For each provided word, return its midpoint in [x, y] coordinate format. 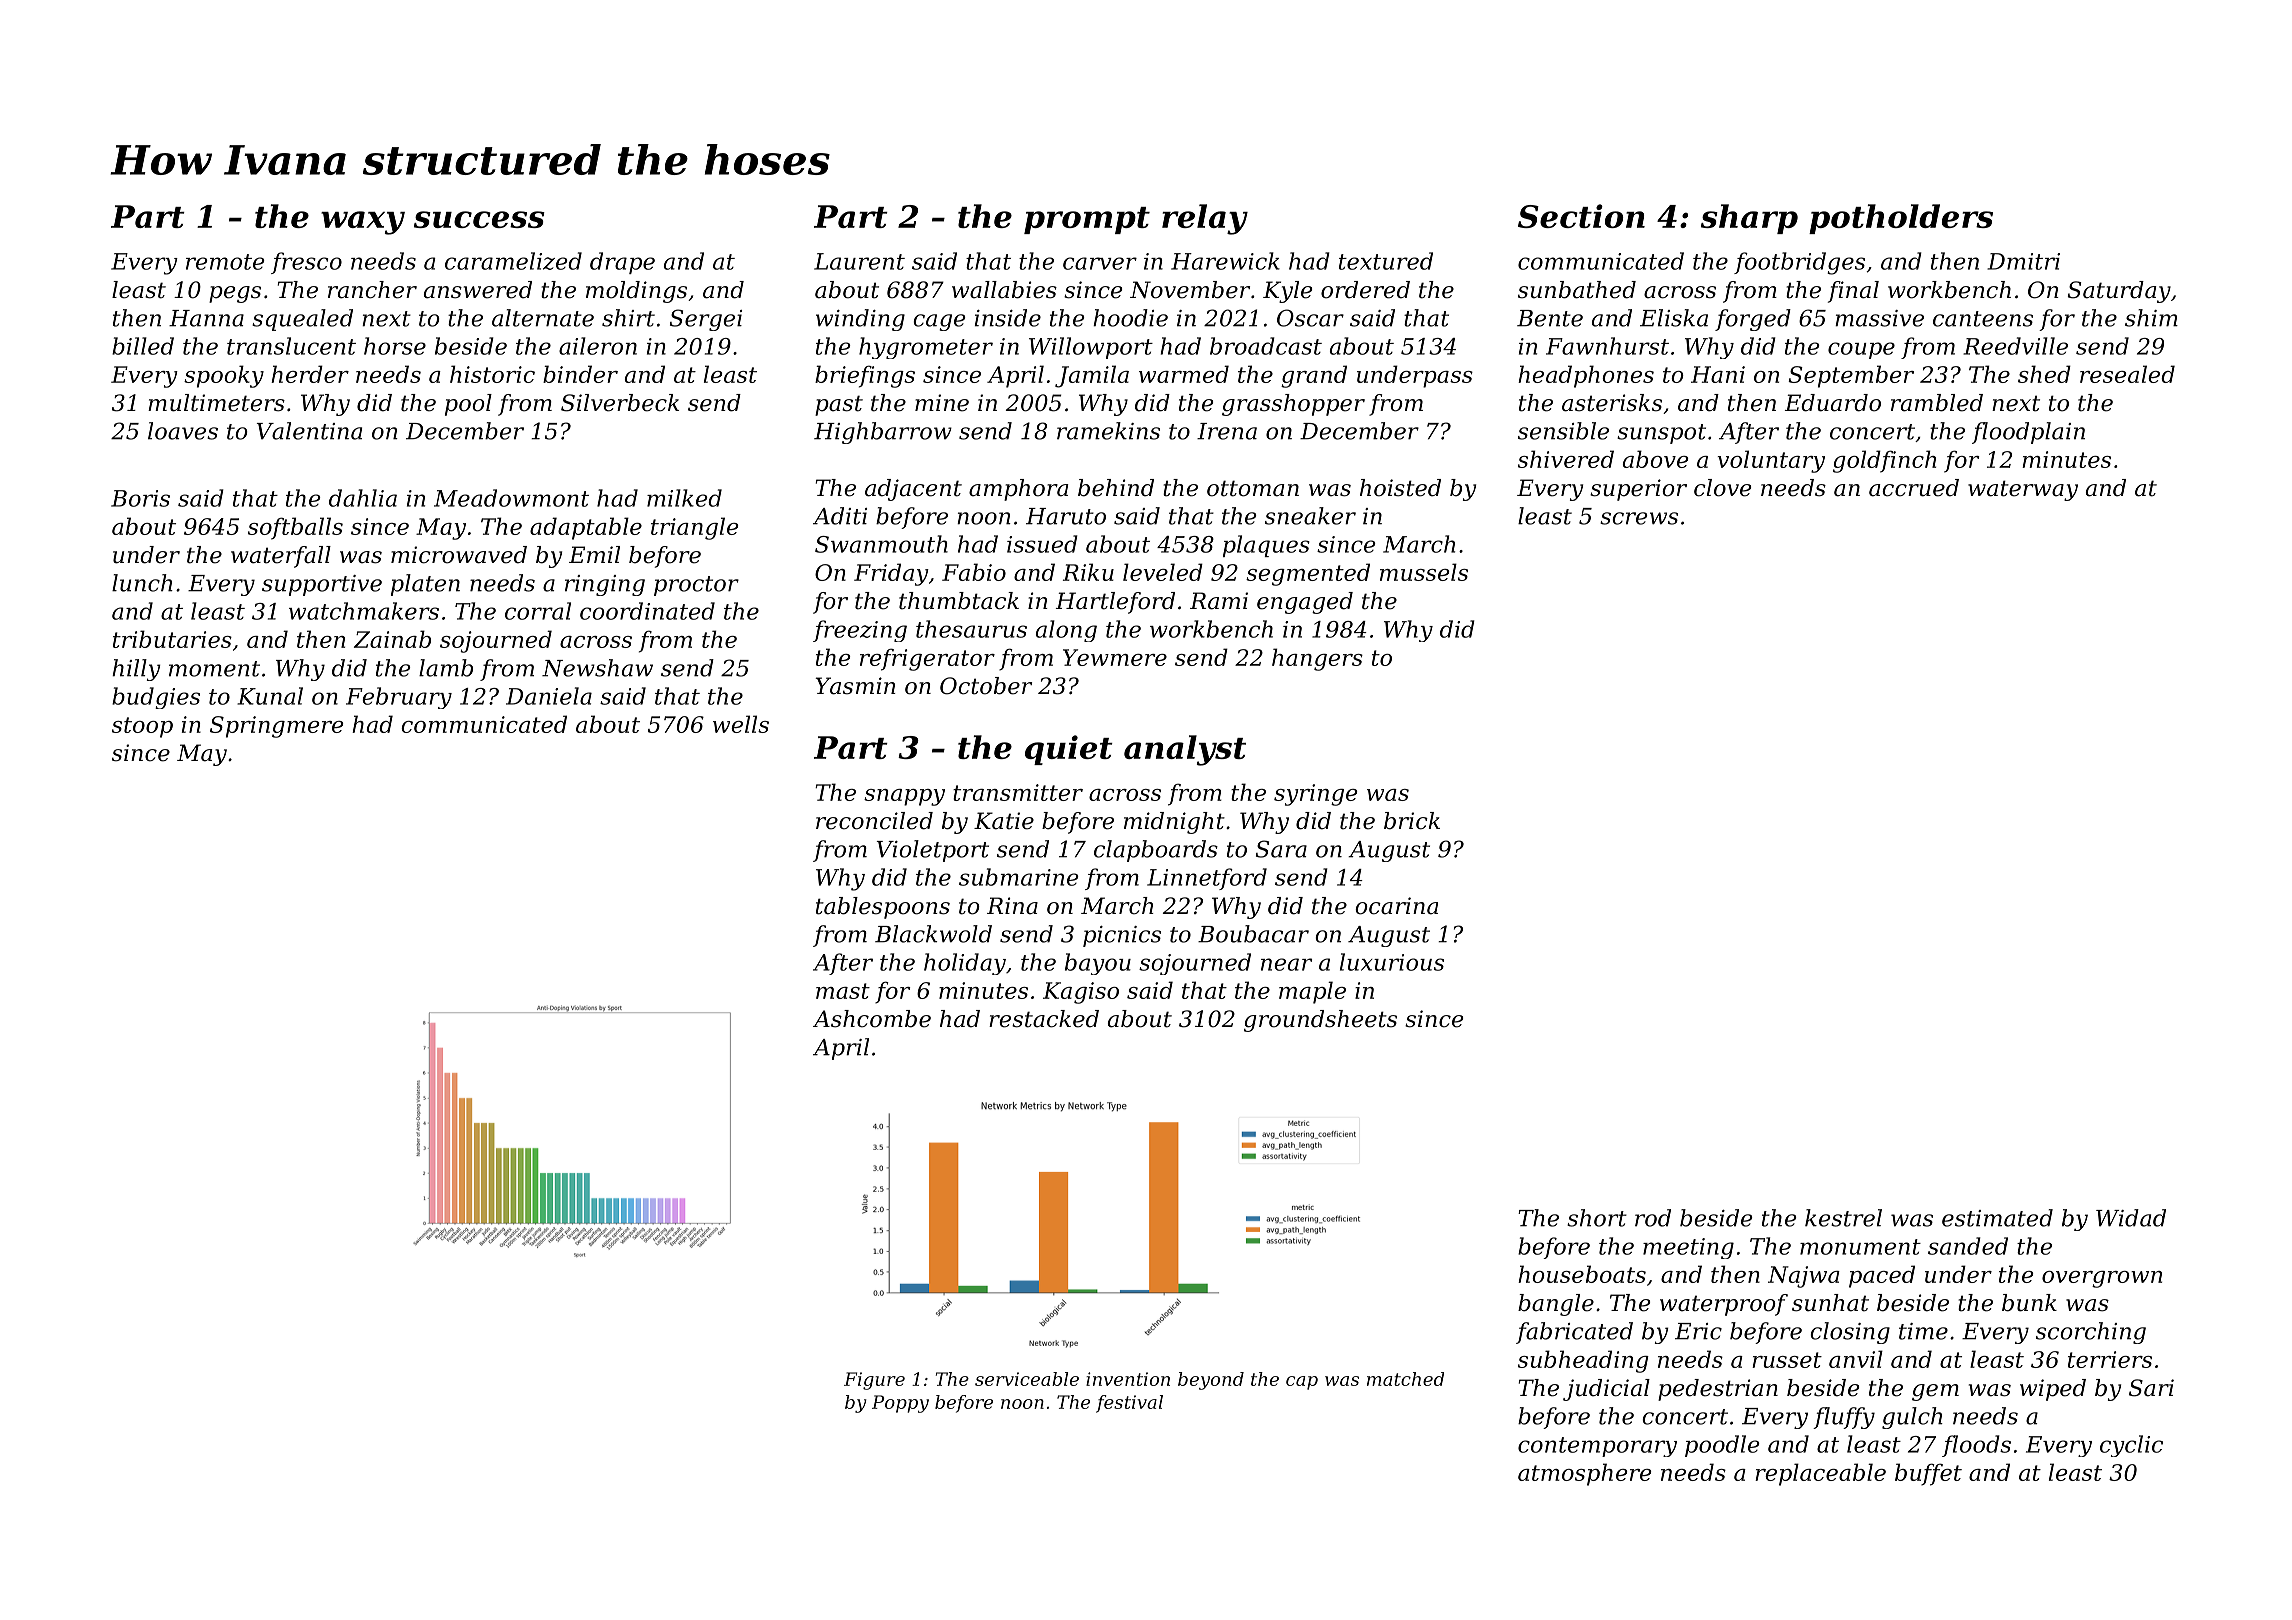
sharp [1749, 219]
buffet [1928, 1474]
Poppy [900, 1404]
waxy [363, 223]
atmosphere [1584, 1474]
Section [1581, 216]
